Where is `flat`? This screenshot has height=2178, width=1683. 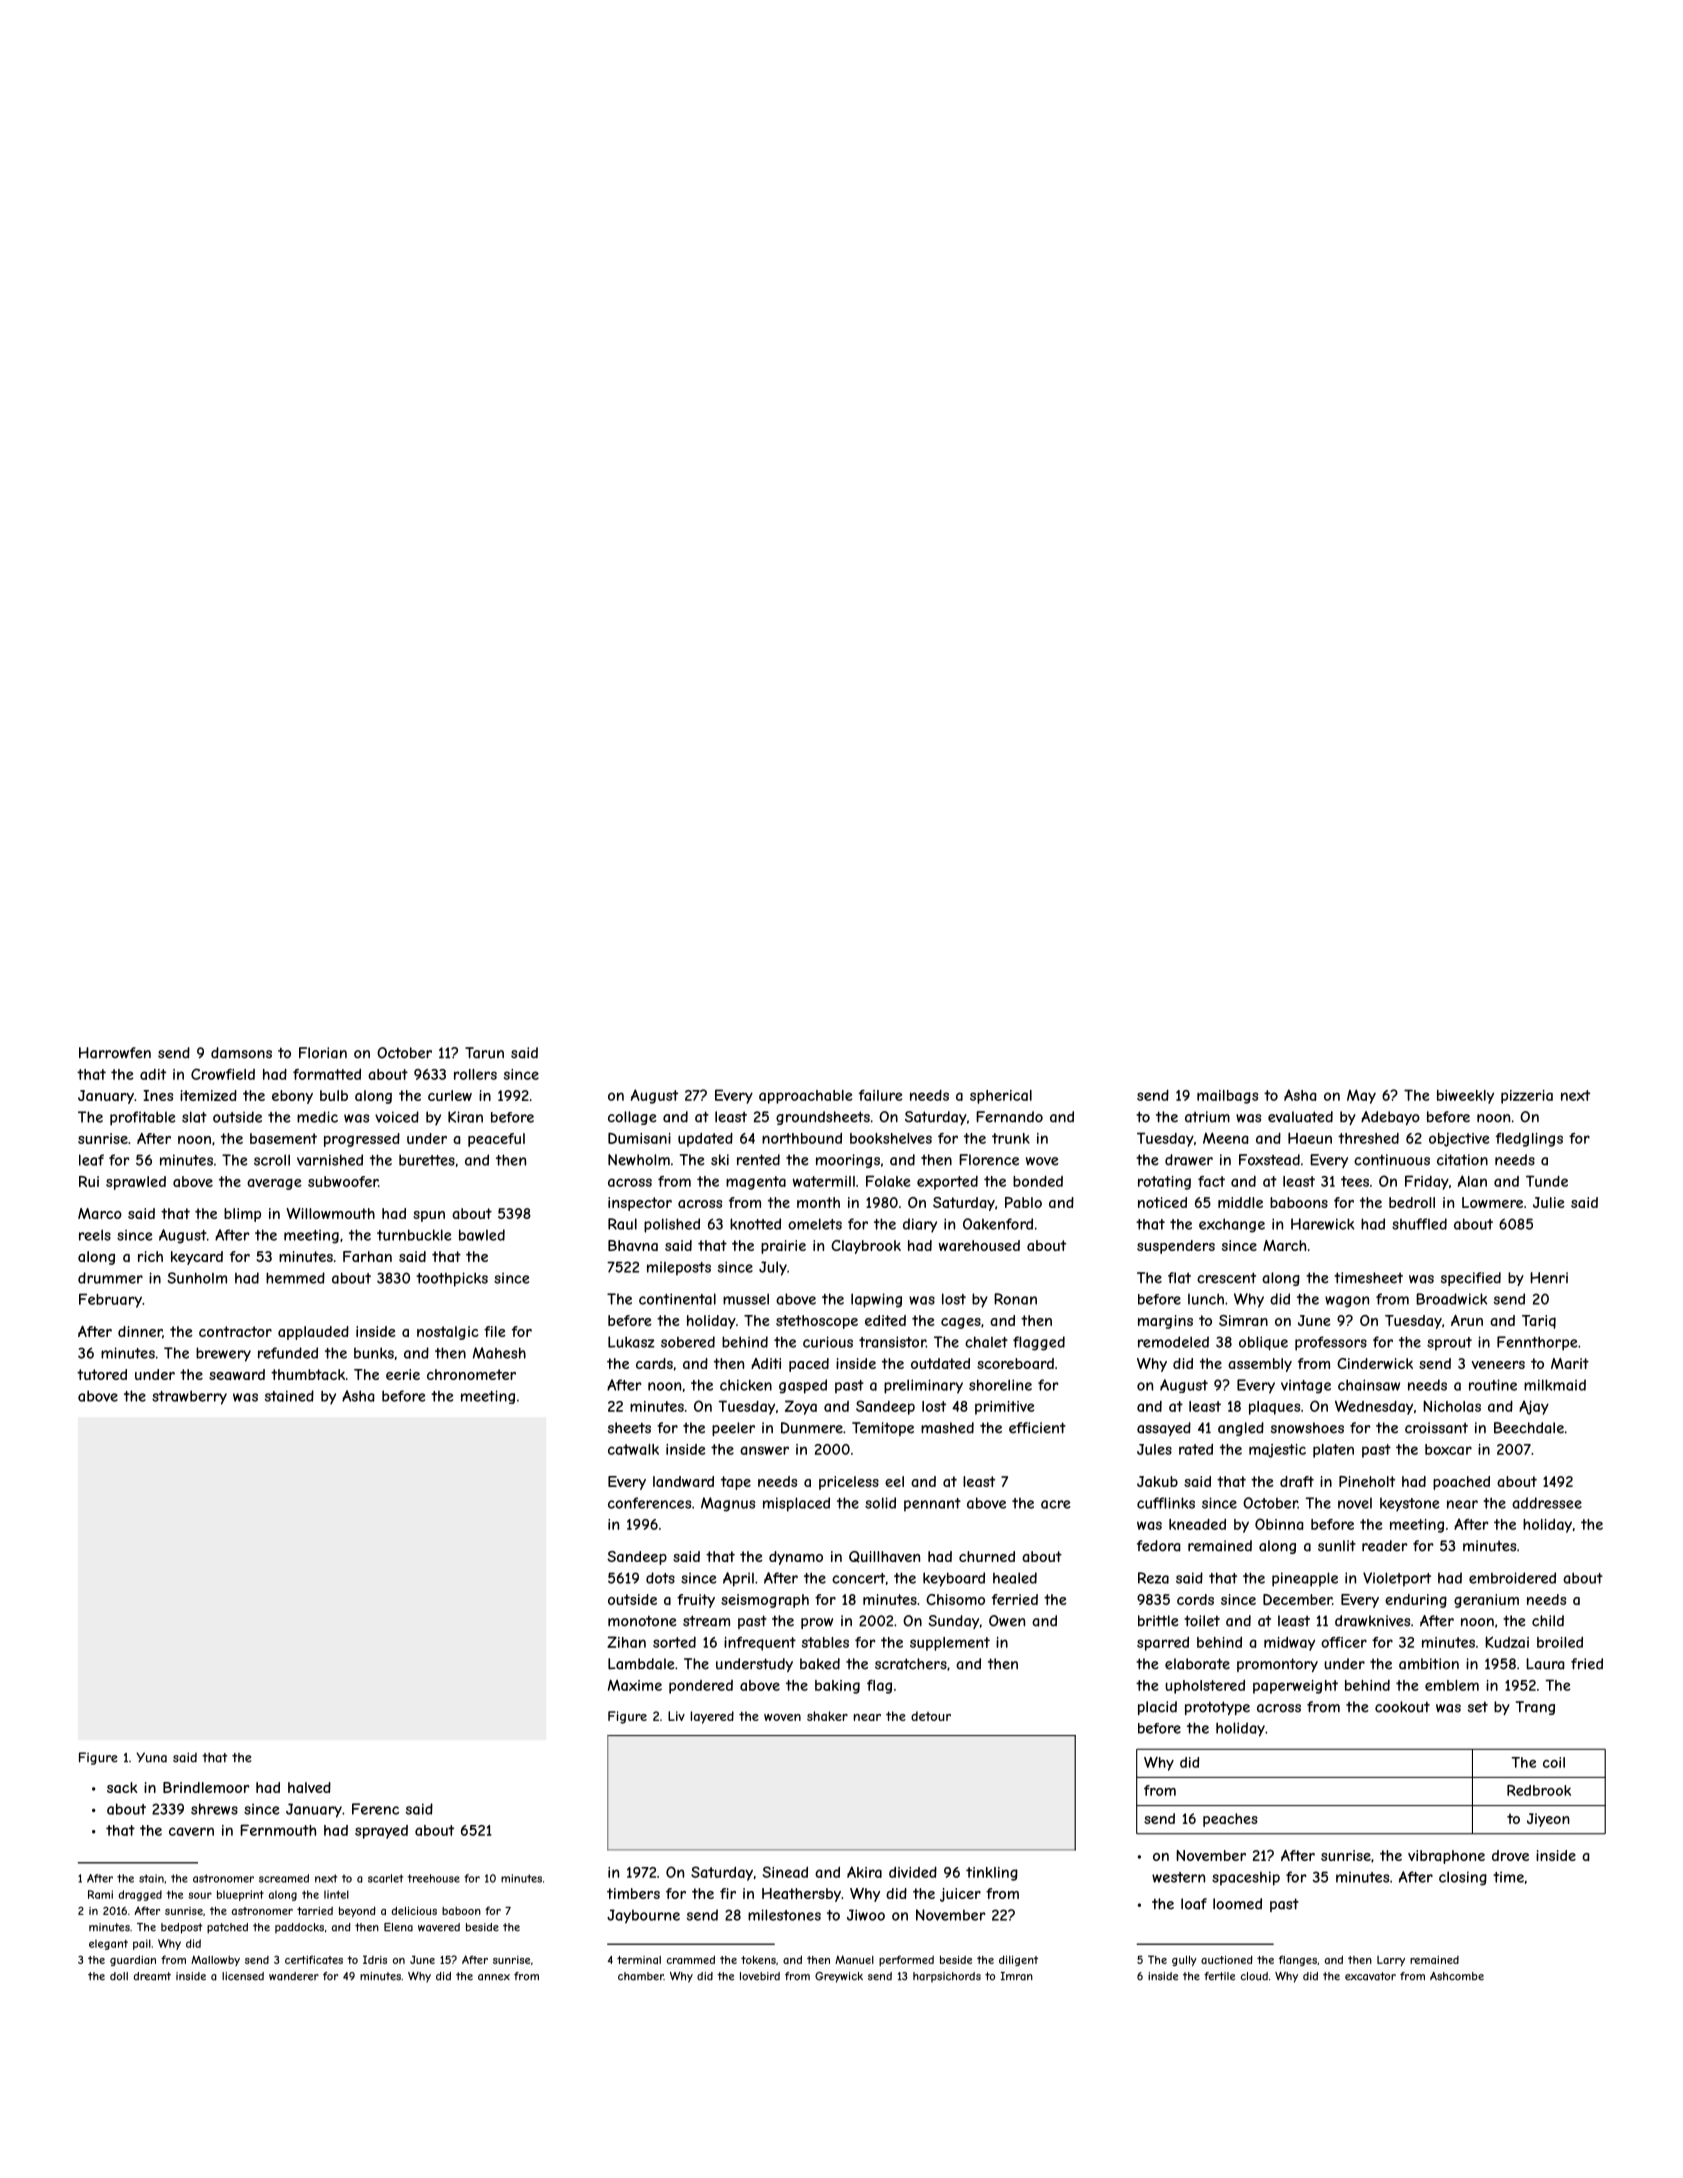 flat is located at coordinates (1179, 1278).
